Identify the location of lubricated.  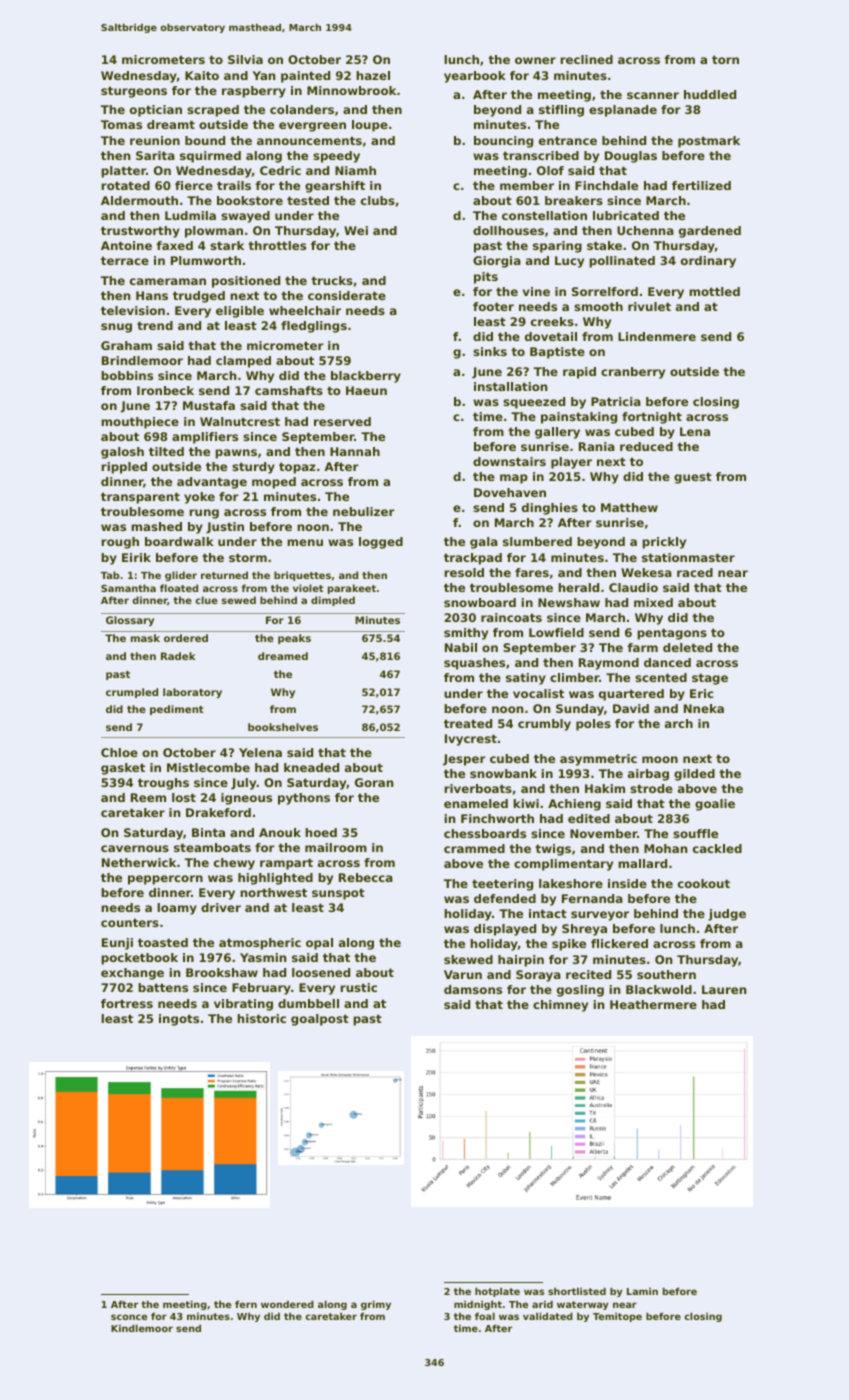
(626, 215).
